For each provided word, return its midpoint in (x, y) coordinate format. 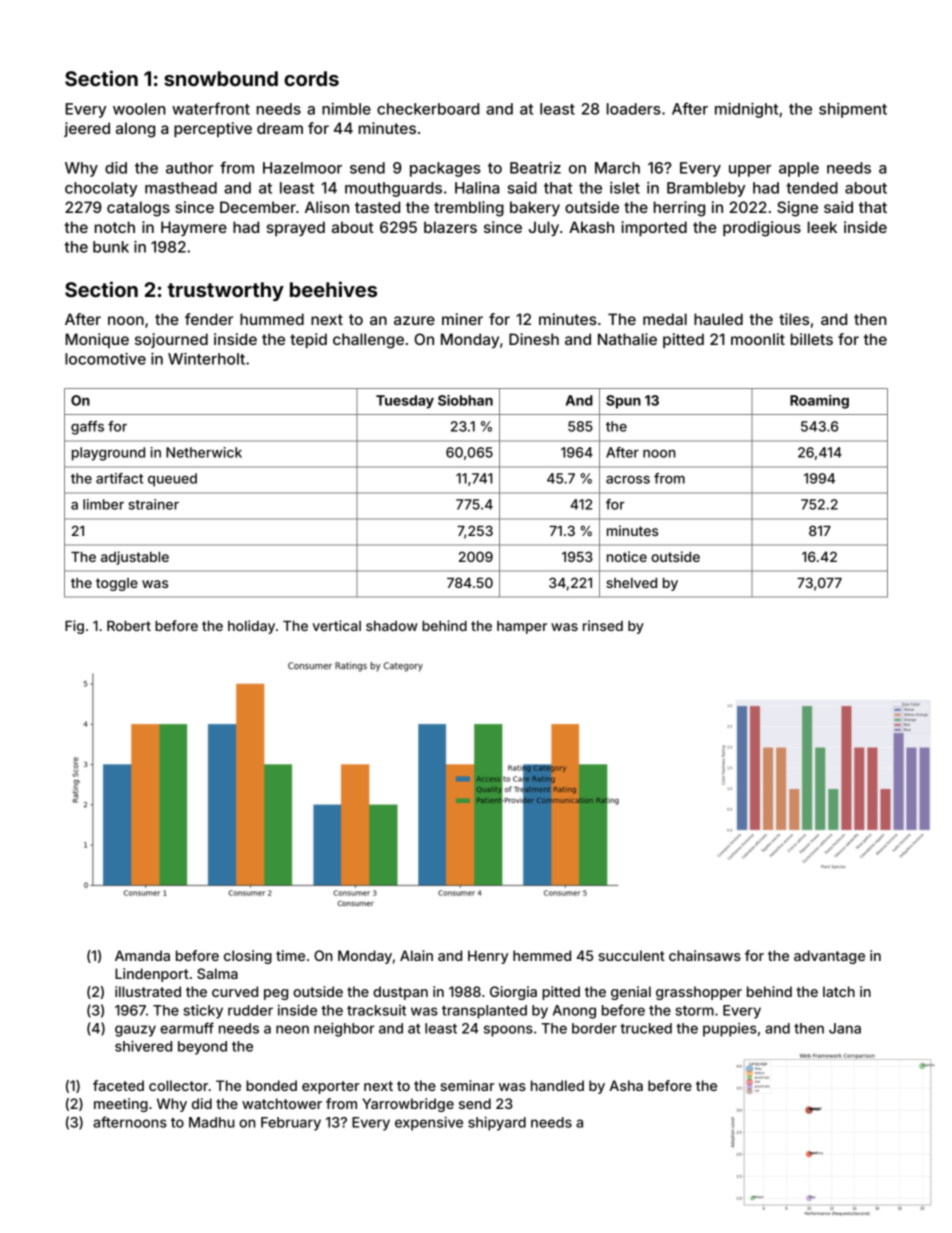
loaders (634, 109)
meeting (121, 1105)
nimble (346, 109)
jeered (87, 129)
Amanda (142, 955)
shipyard (497, 1123)
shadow (392, 626)
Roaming (819, 402)
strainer (154, 504)
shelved (631, 583)
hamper (522, 627)
